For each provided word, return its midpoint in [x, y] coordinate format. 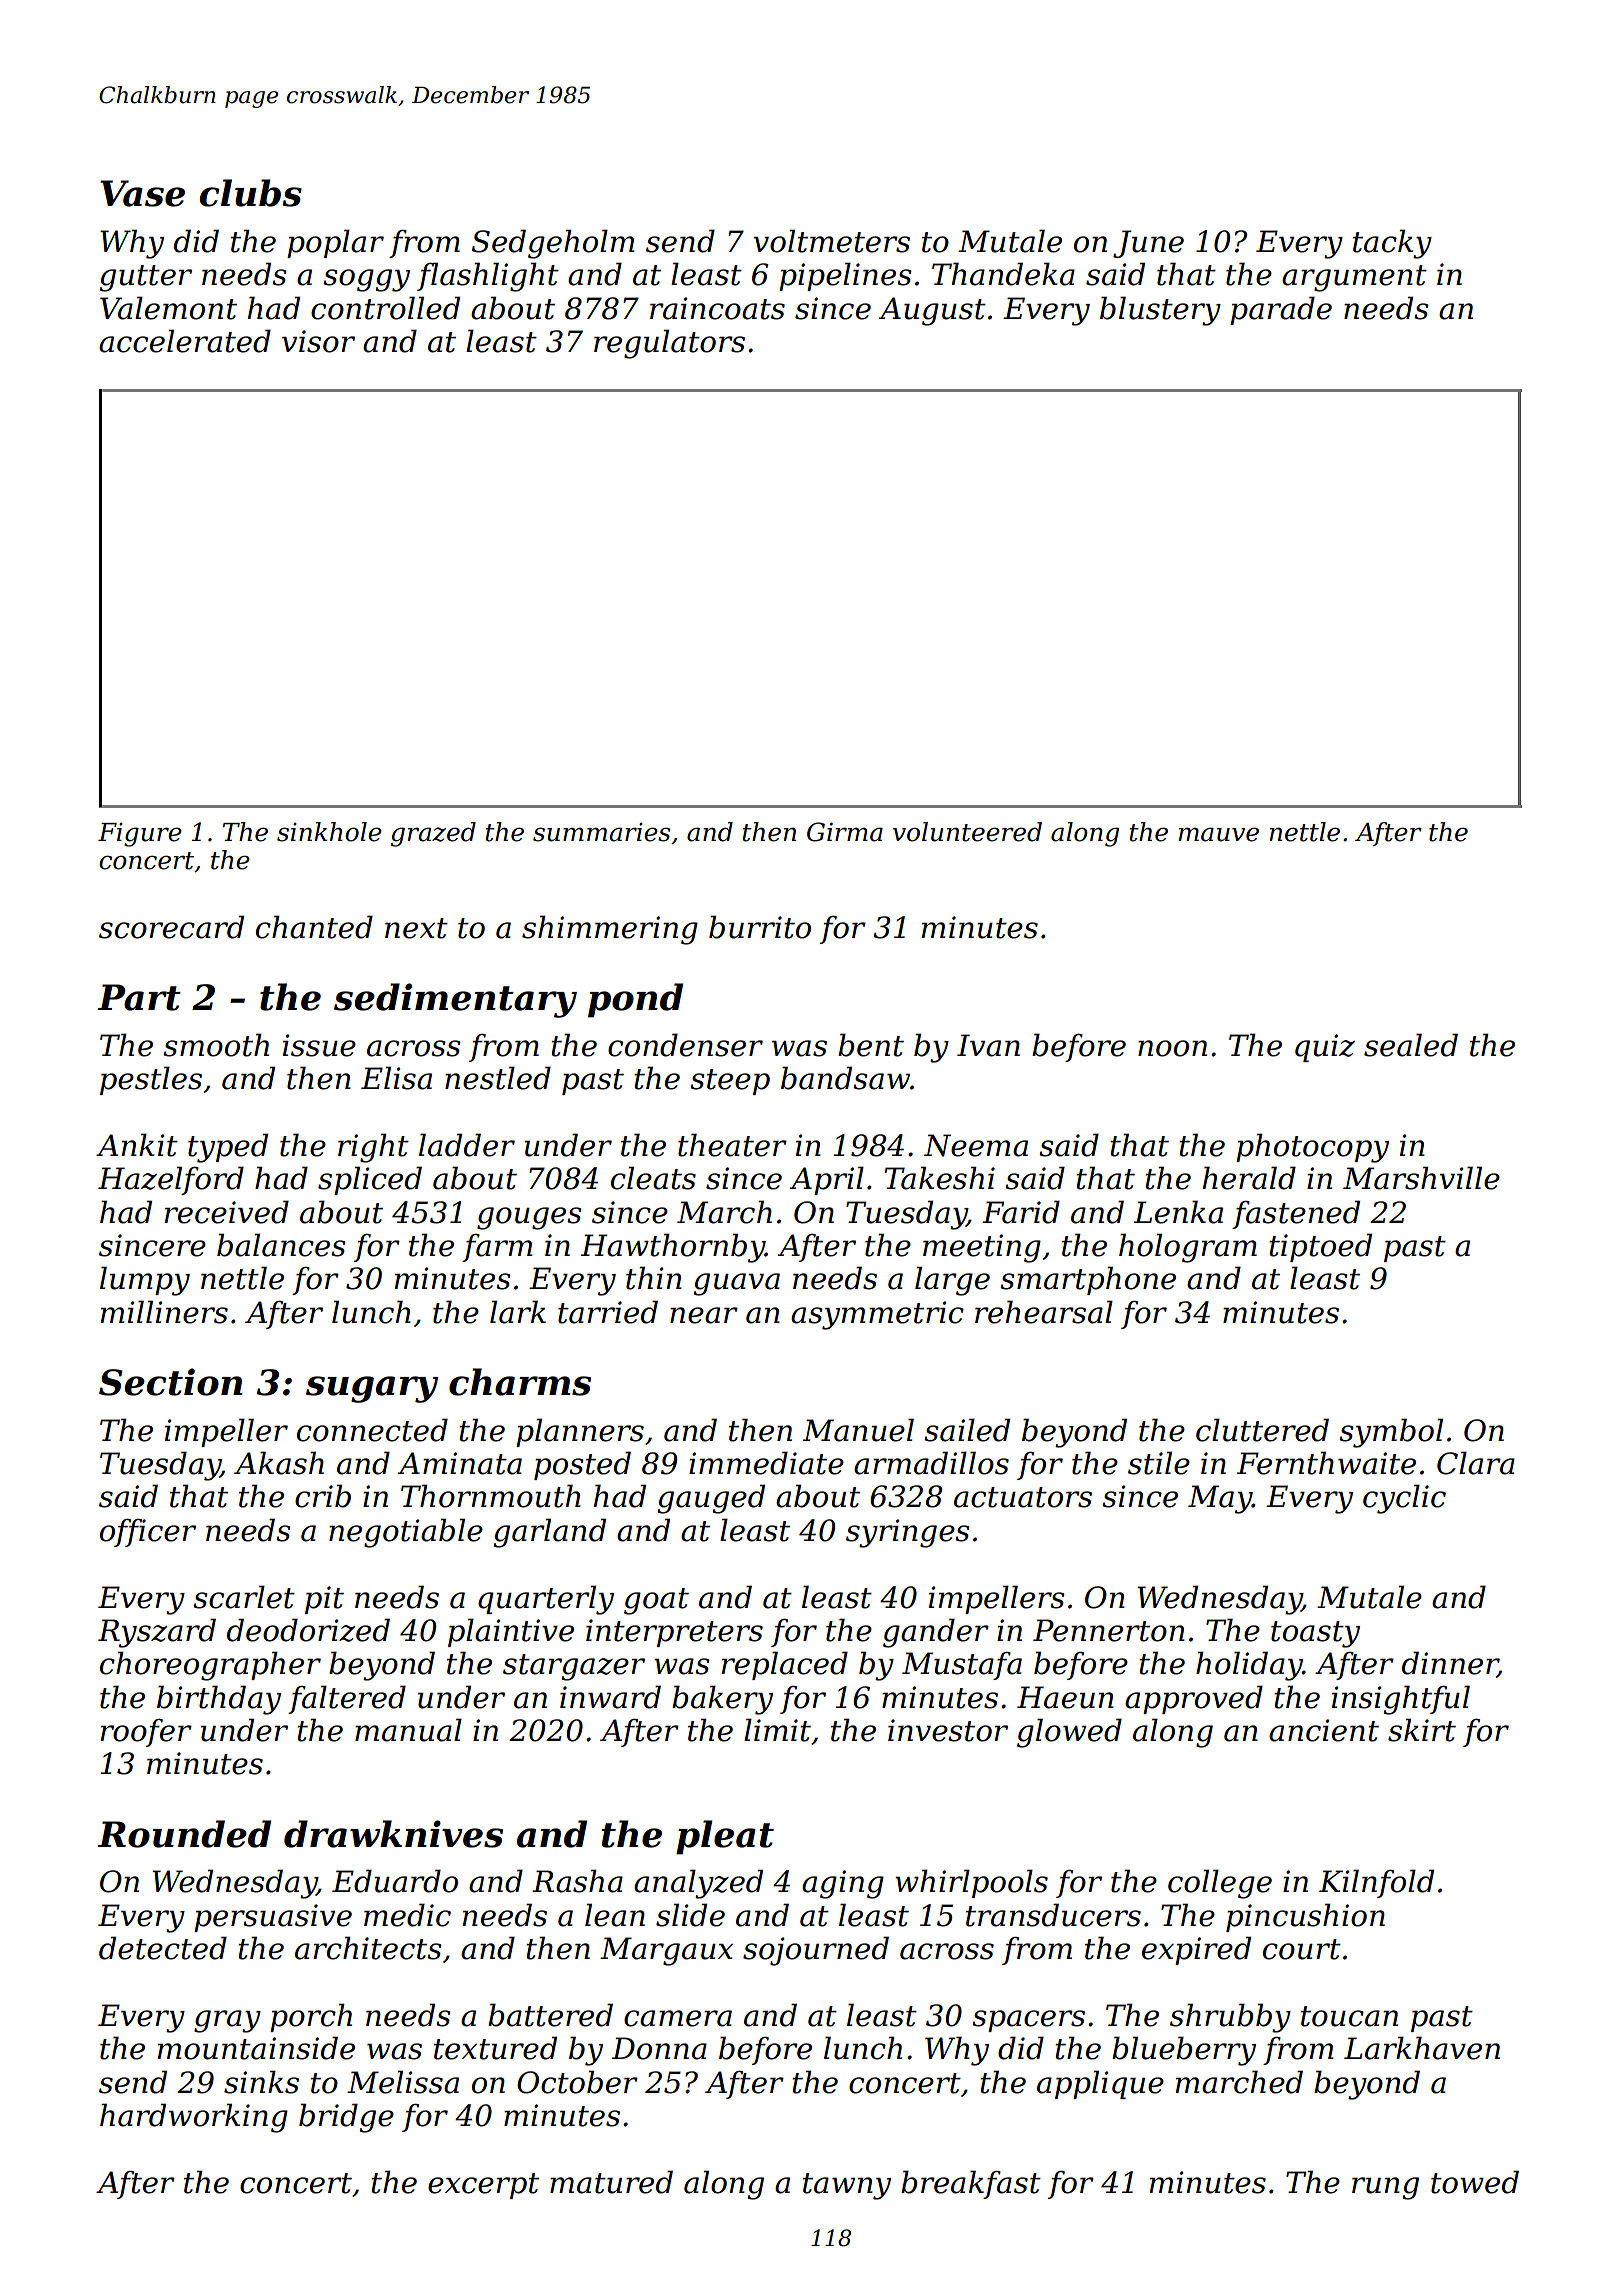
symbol [1391, 1433]
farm [497, 1248]
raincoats [717, 308]
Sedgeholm [553, 244]
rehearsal [1044, 1312]
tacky [1392, 244]
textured [495, 2048]
